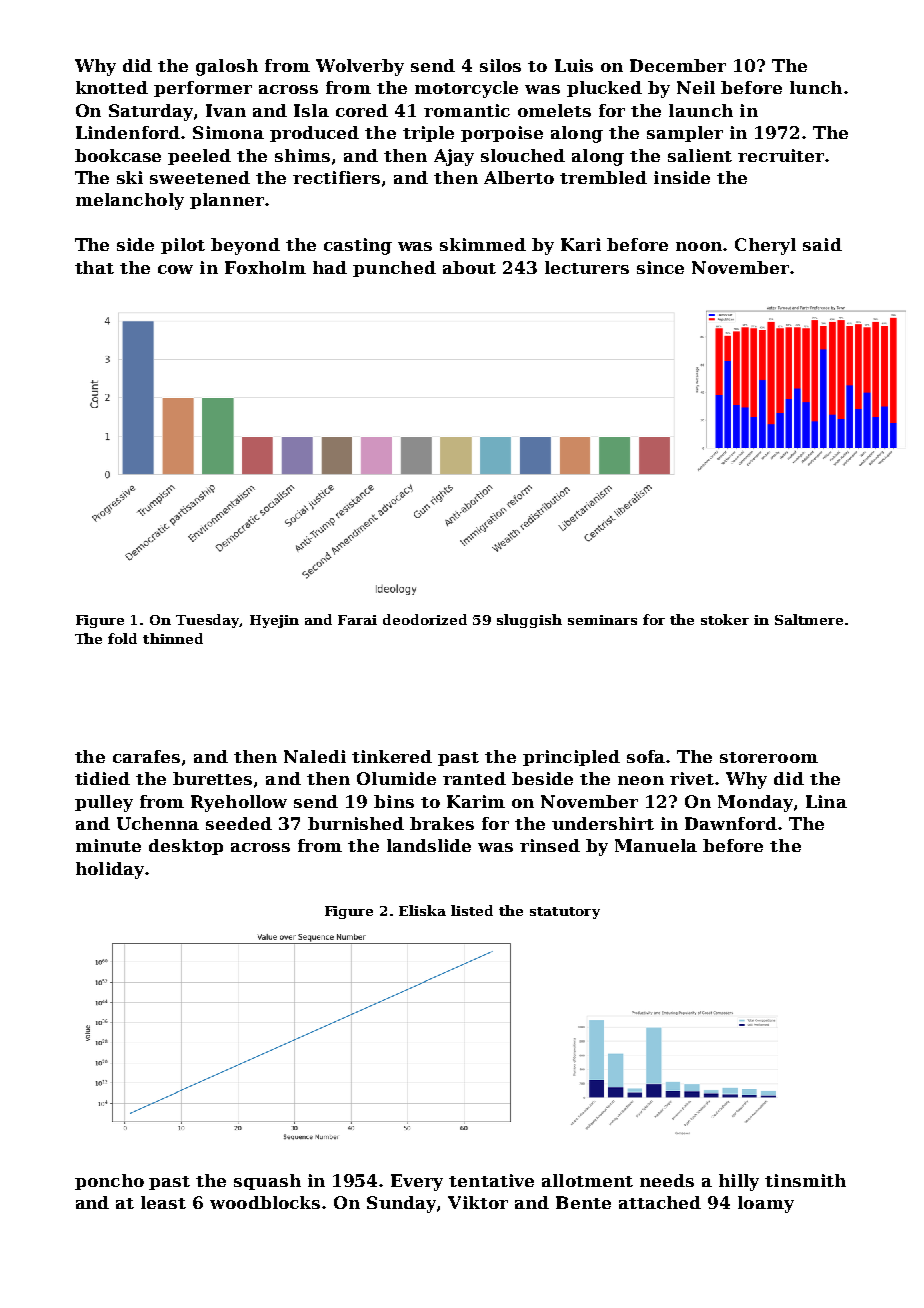  Describe the element at coordinates (357, 620) in the document. I see `Farai` at that location.
